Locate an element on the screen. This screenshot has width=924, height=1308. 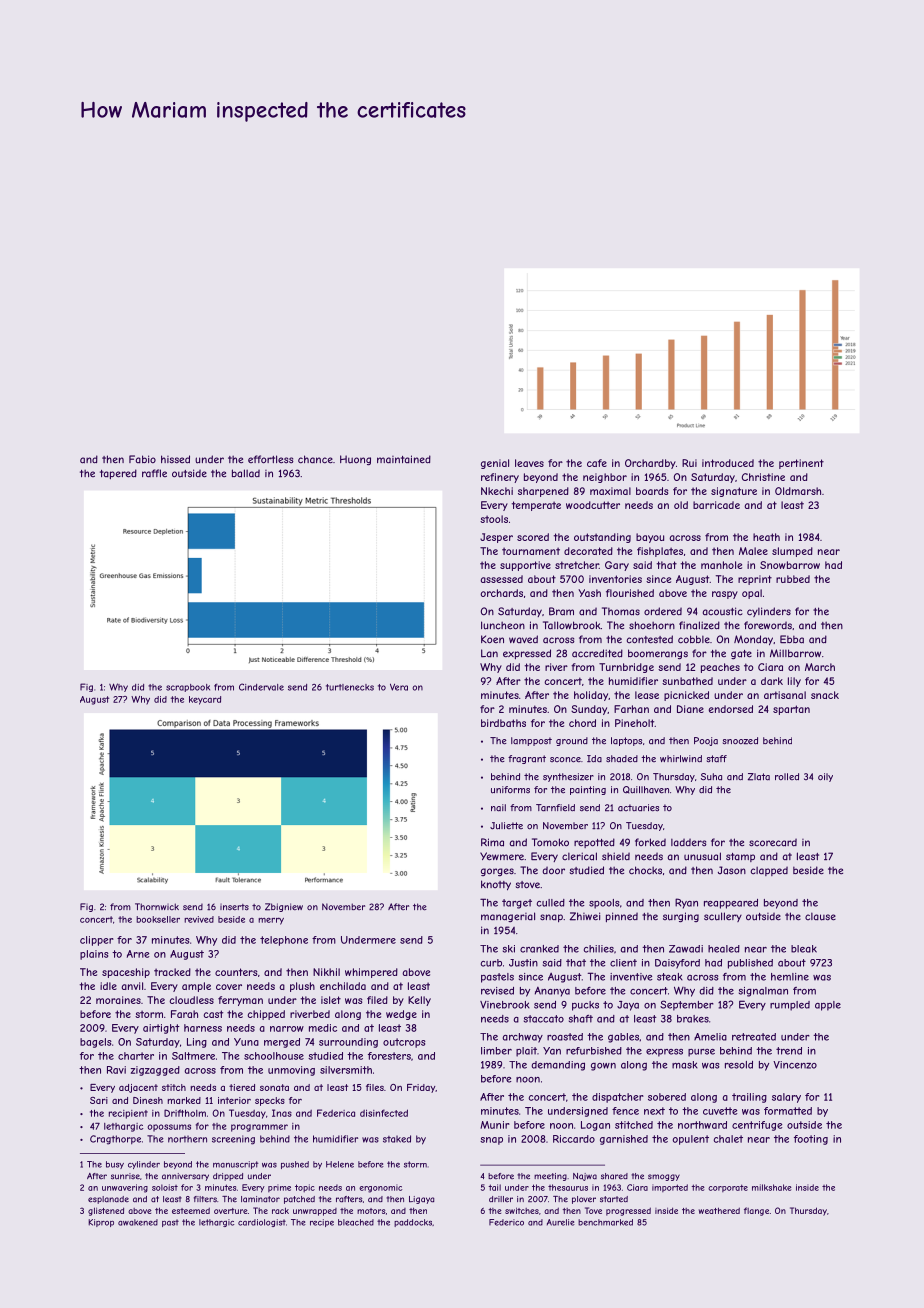
Fabio is located at coordinates (142, 459).
